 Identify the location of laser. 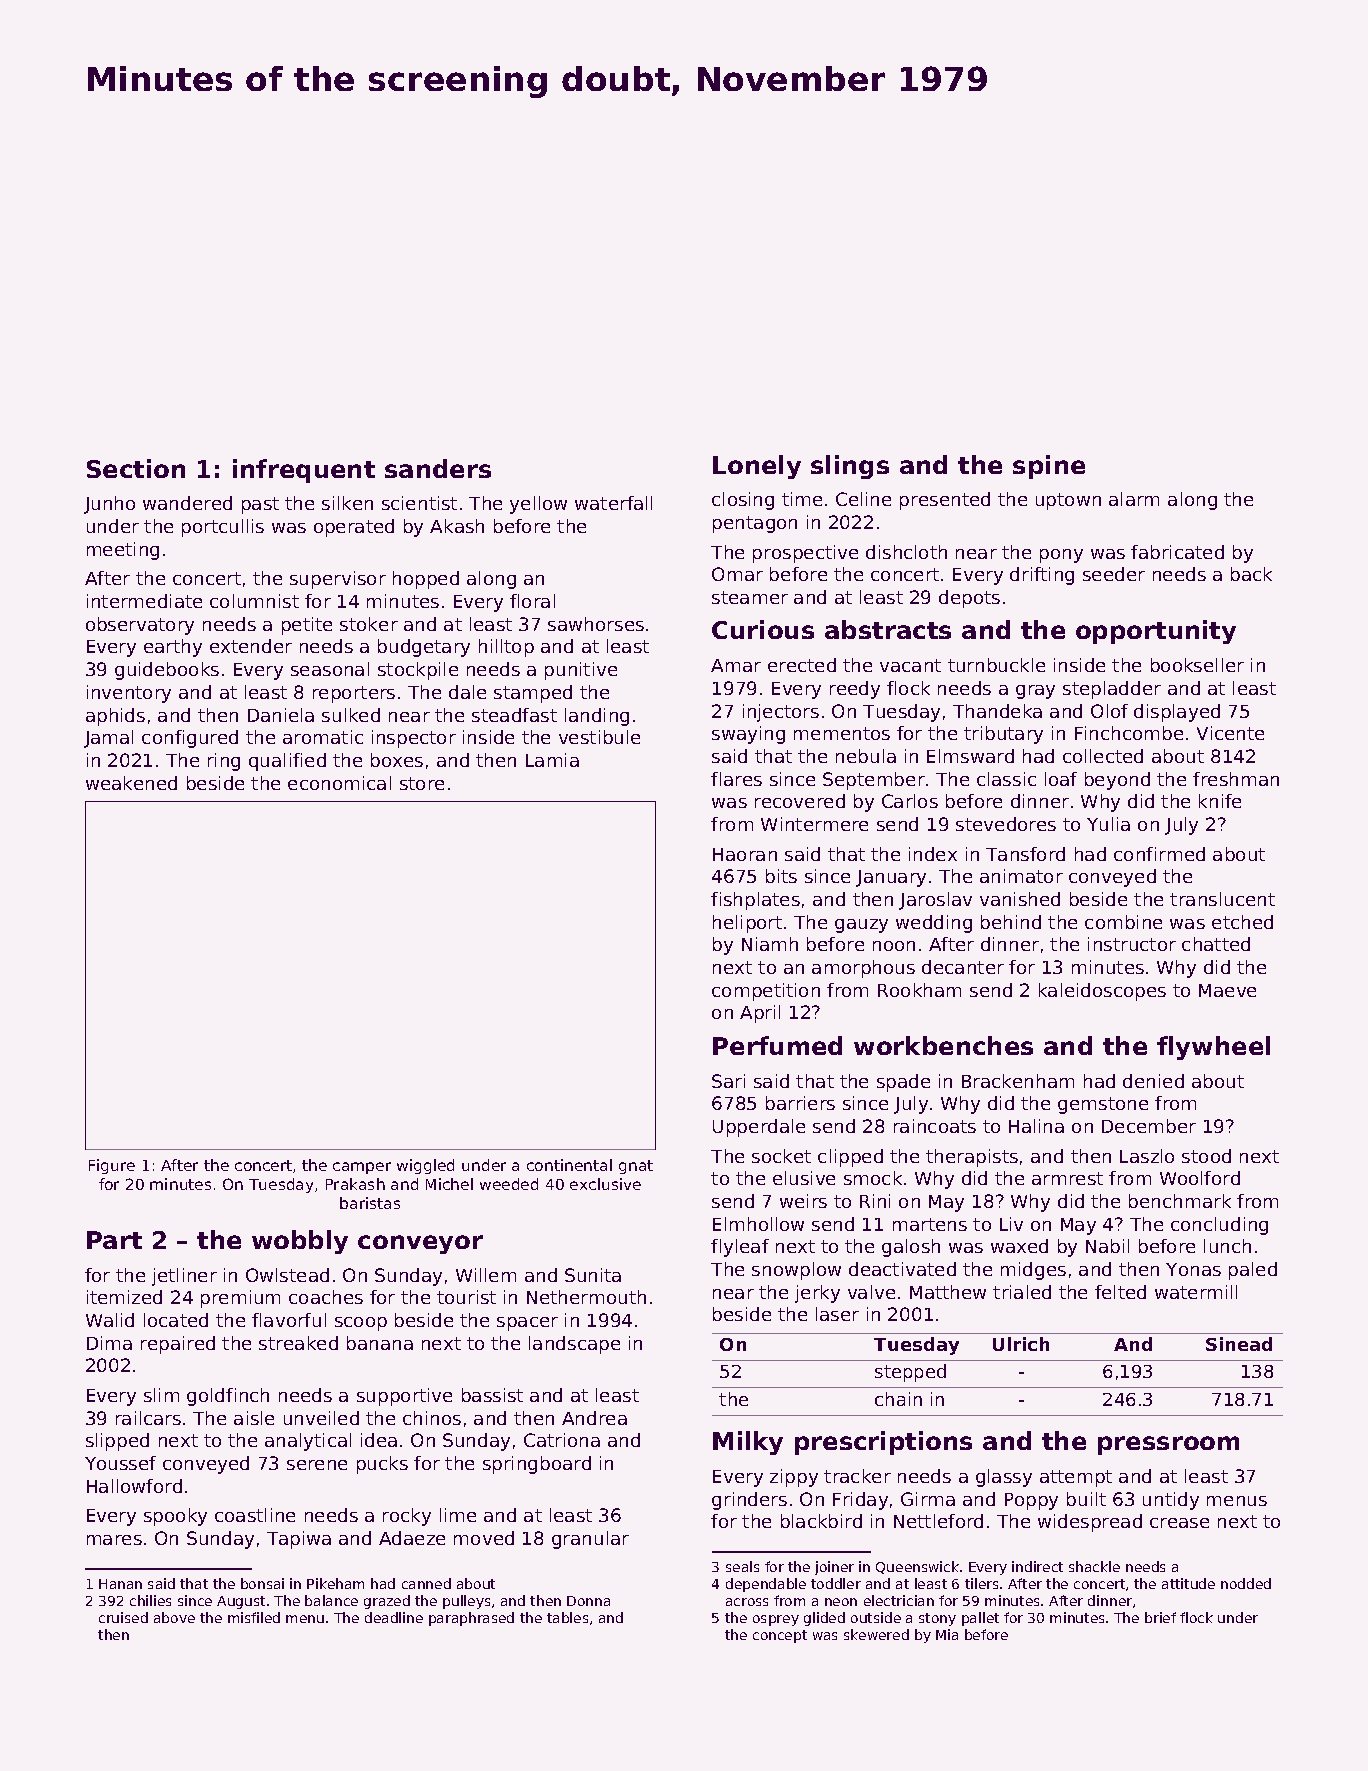
(837, 1314).
